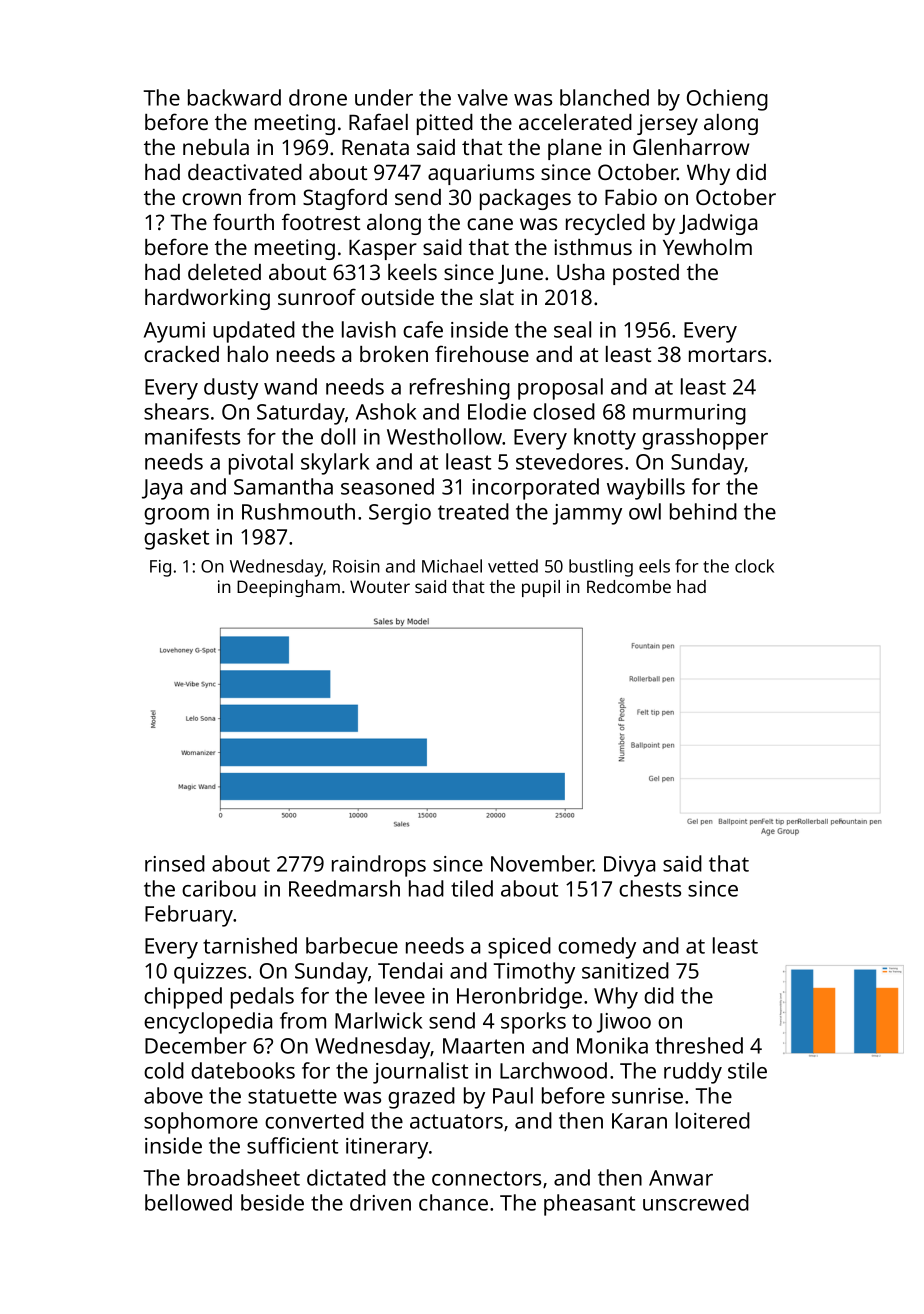 Image resolution: width=924 pixels, height=1314 pixels. I want to click on knotty, so click(605, 439).
